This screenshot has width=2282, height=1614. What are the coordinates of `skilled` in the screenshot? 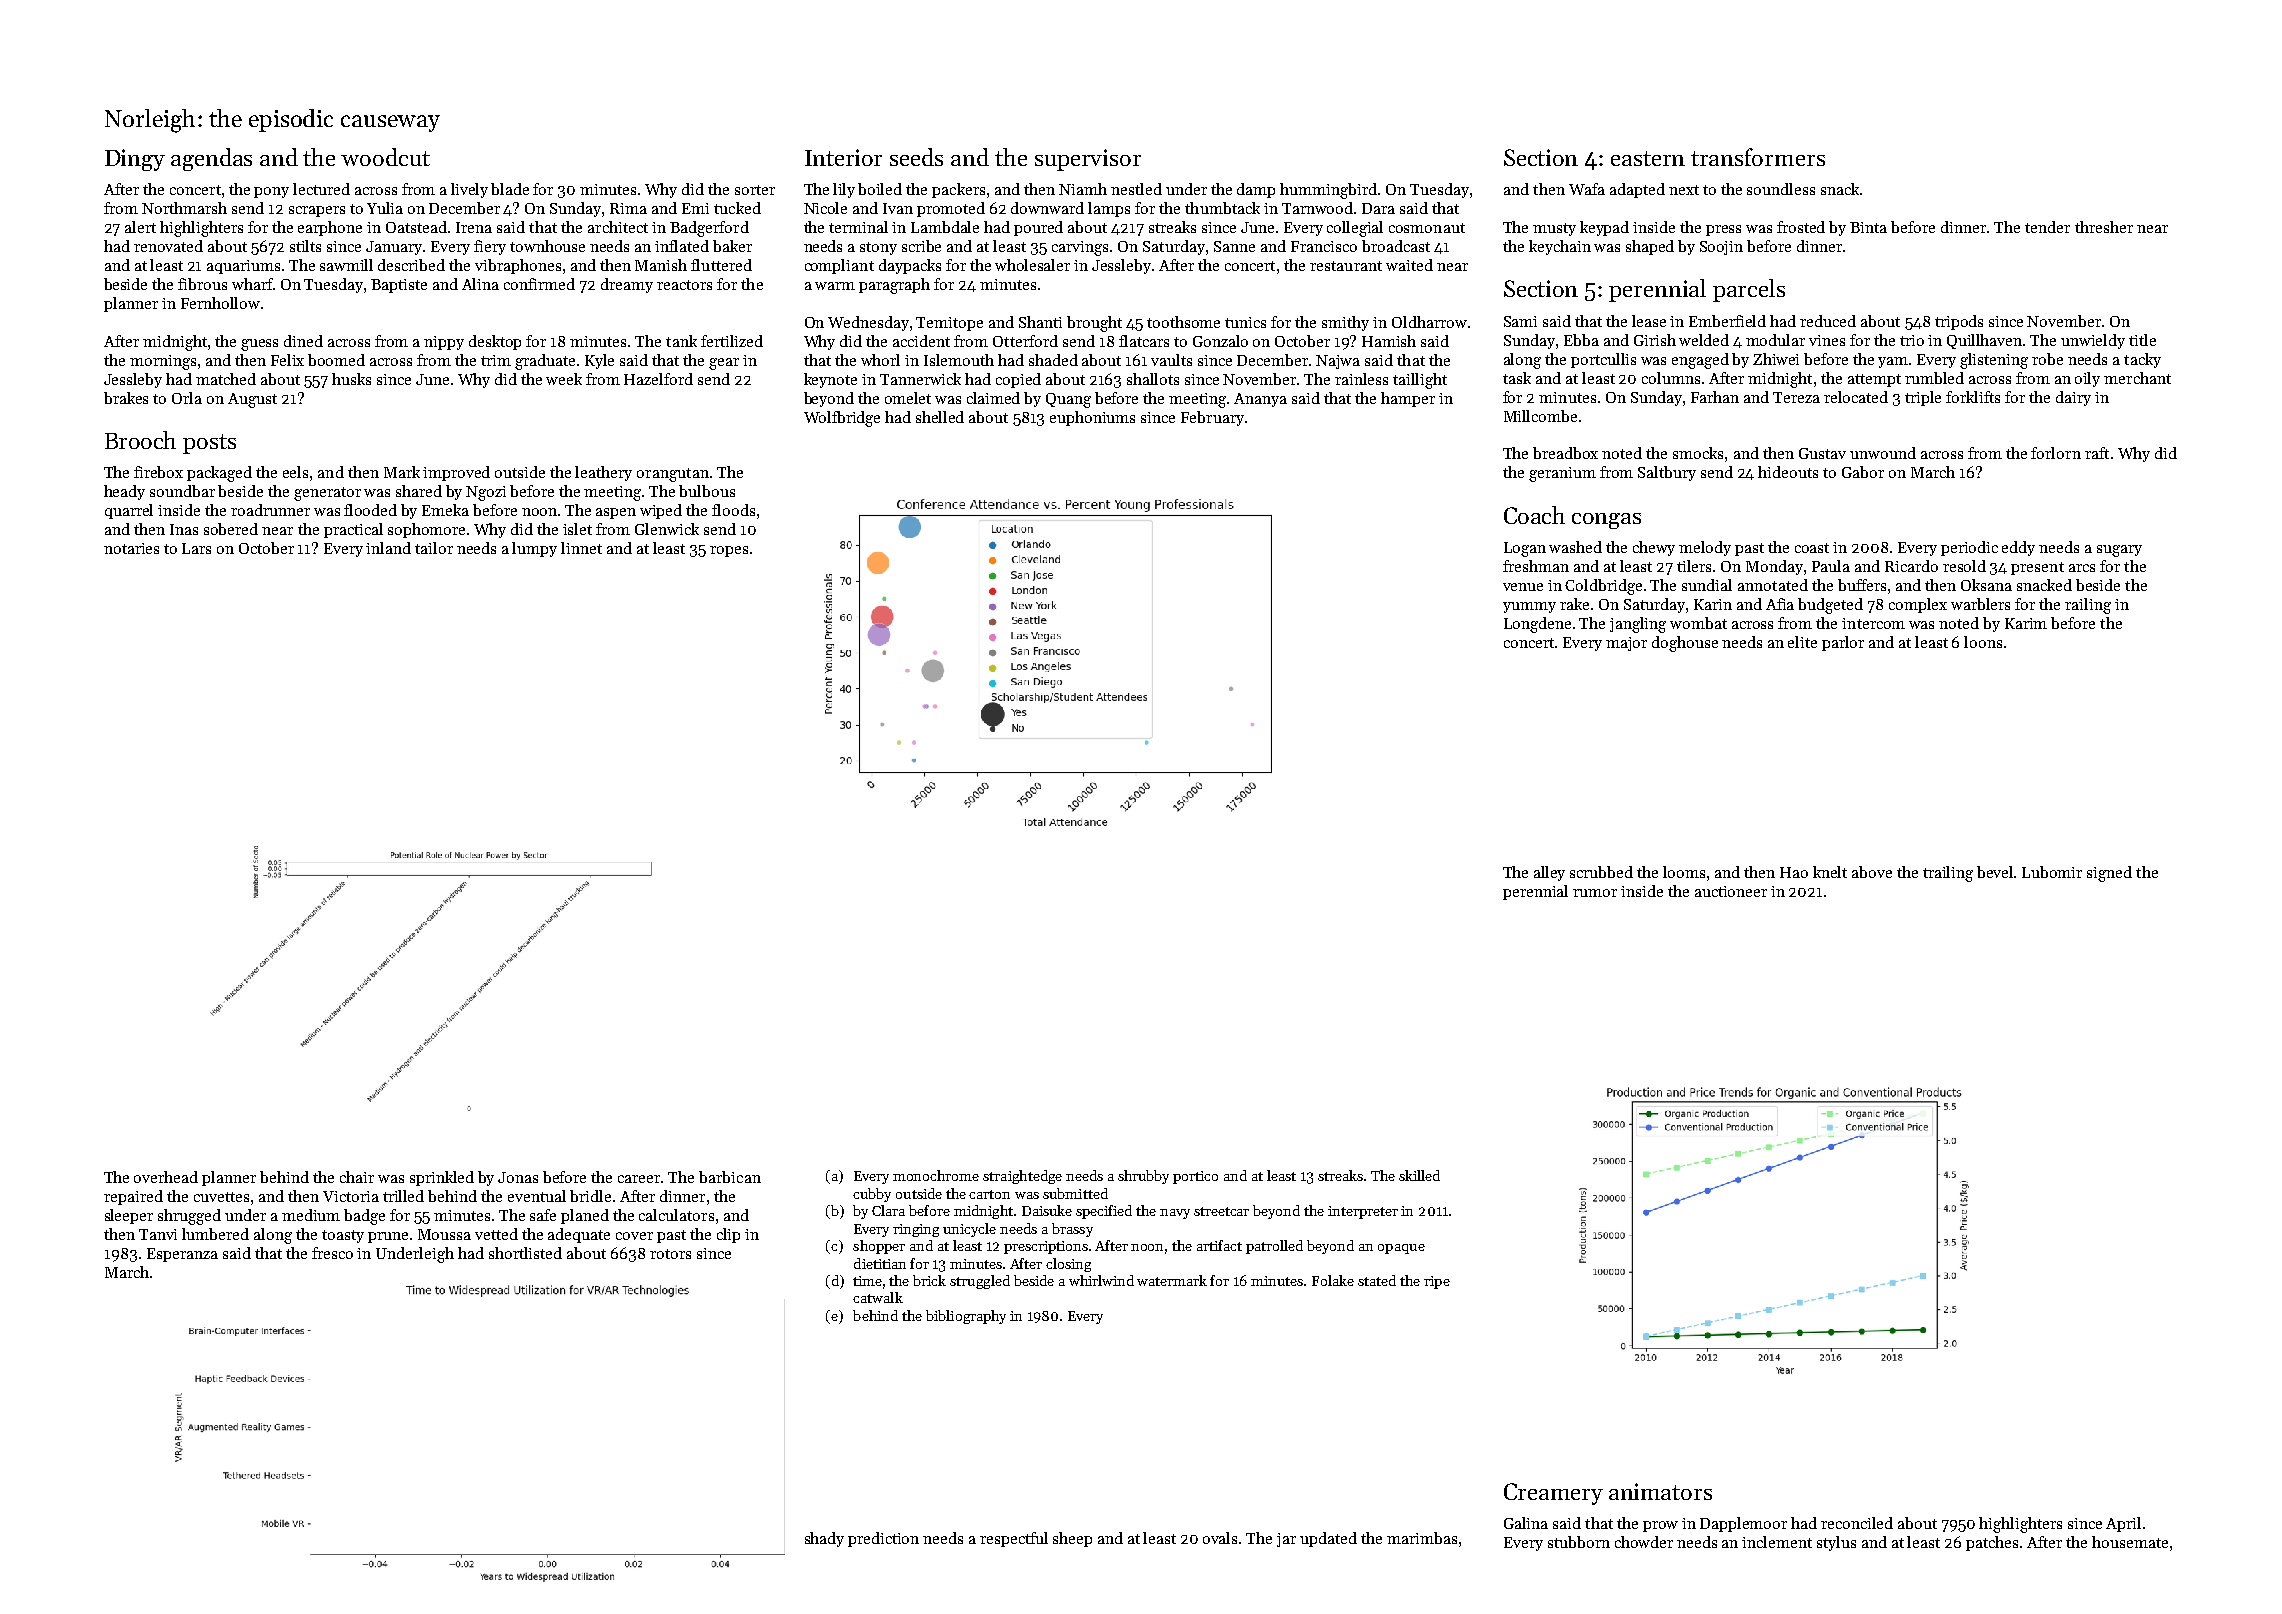 It's located at (1419, 1175).
